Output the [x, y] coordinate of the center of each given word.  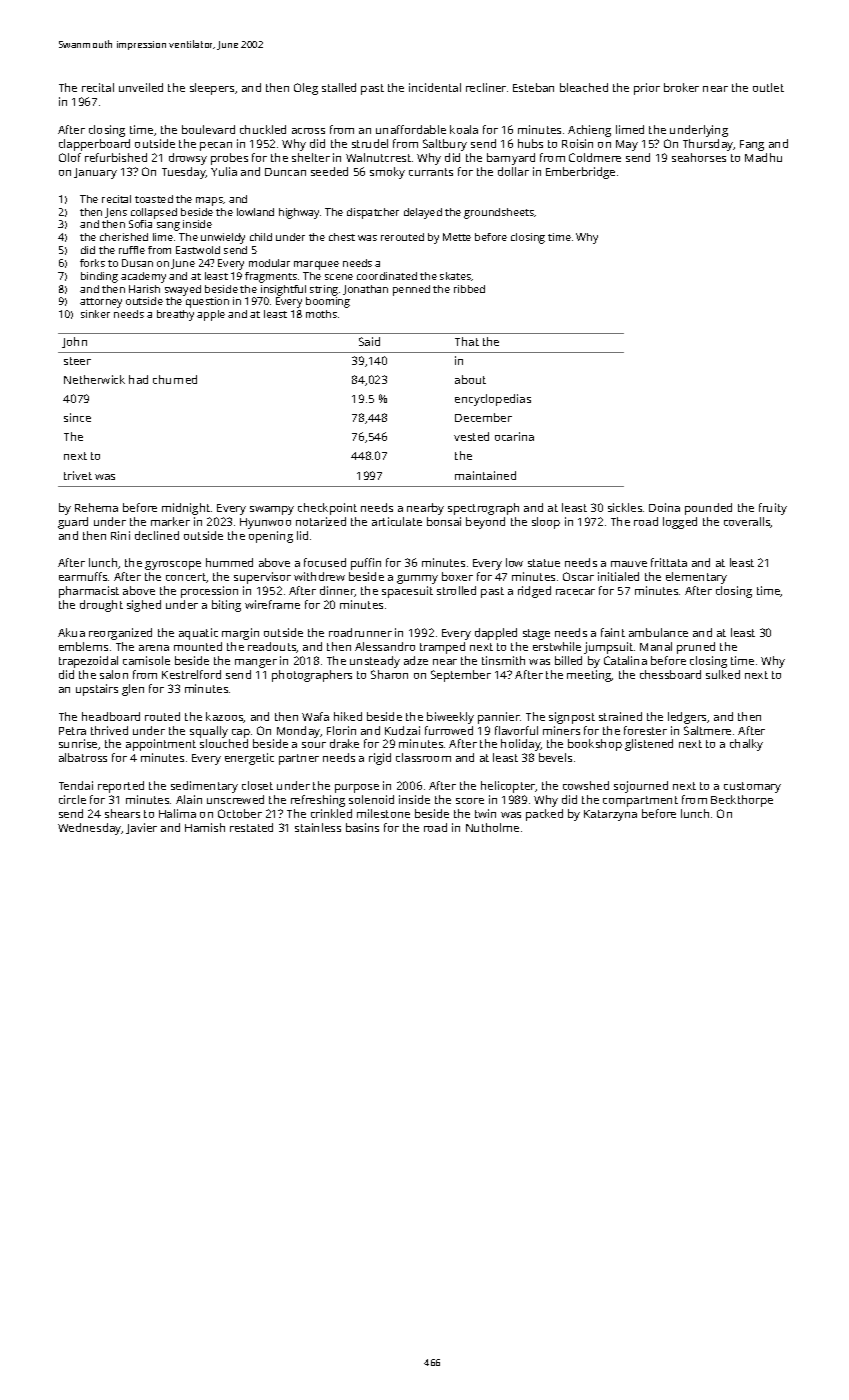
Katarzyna [610, 815]
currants [431, 172]
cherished [124, 237]
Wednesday [90, 829]
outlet [768, 87]
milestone [383, 813]
